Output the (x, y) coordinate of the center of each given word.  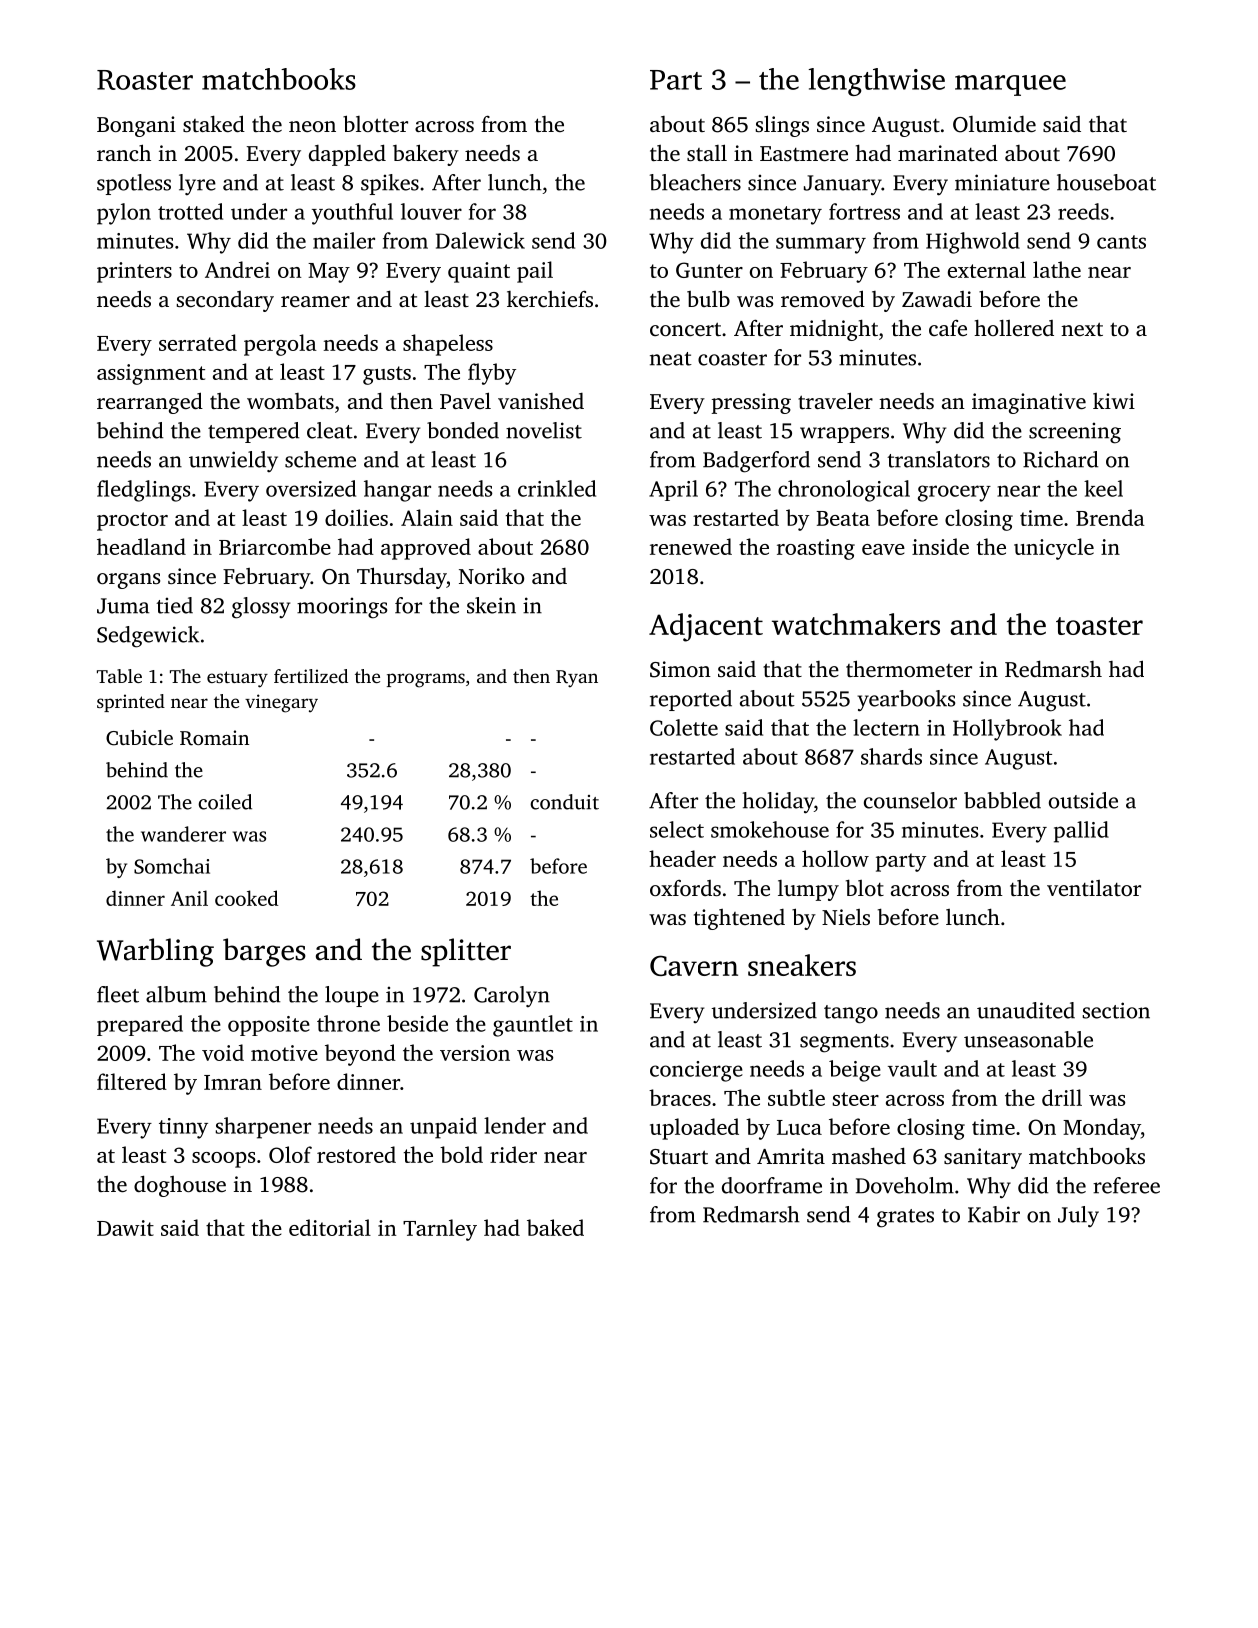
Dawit (125, 1228)
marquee (1010, 85)
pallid (1081, 832)
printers (134, 272)
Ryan (577, 679)
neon (312, 126)
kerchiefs (550, 299)
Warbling (155, 952)
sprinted (131, 703)
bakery (426, 155)
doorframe (772, 1185)
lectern (886, 727)
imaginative (1029, 403)
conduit (564, 802)
